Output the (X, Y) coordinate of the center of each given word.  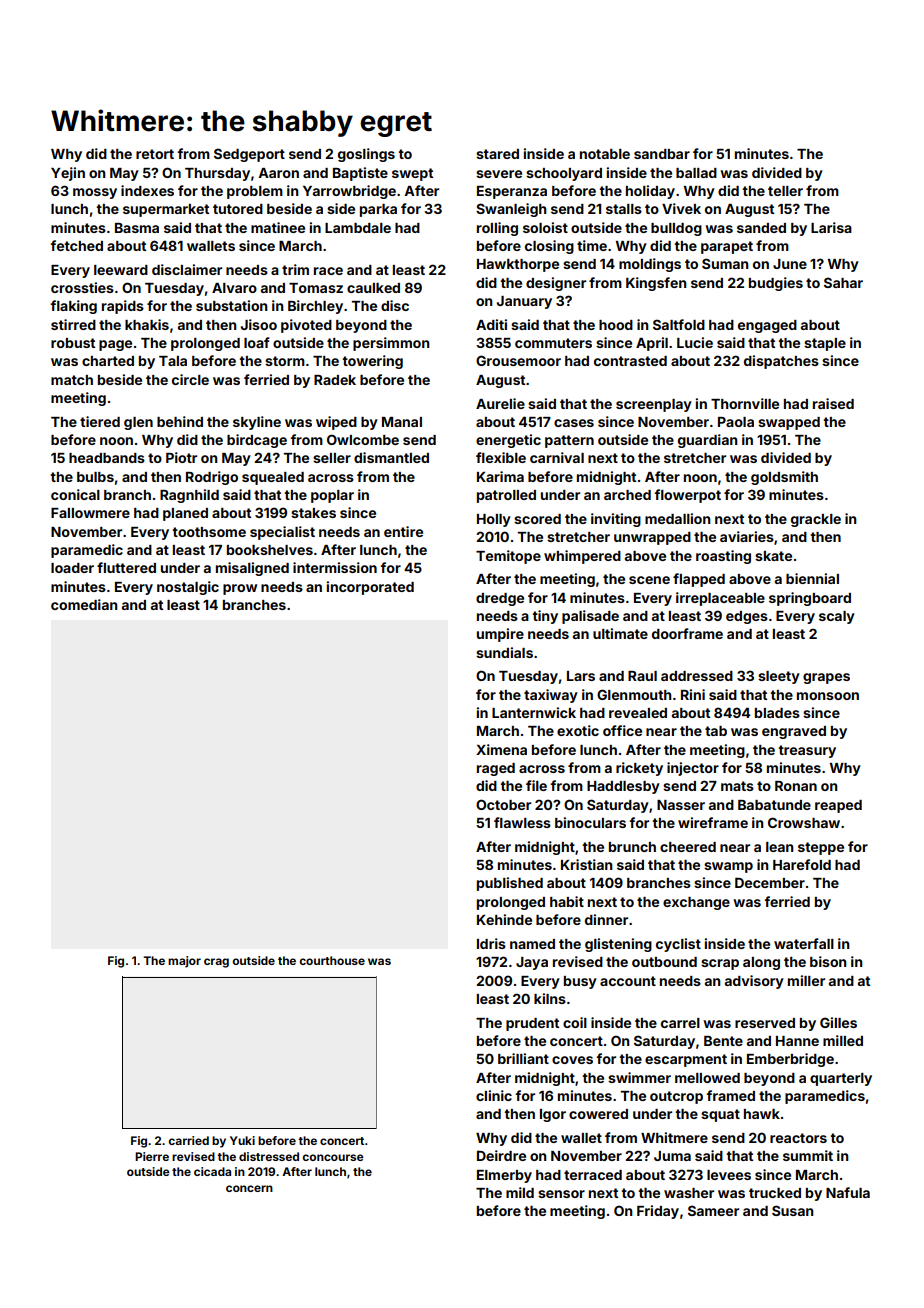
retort (155, 154)
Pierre (152, 1156)
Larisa (831, 227)
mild (520, 1192)
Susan (793, 1210)
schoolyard (564, 174)
